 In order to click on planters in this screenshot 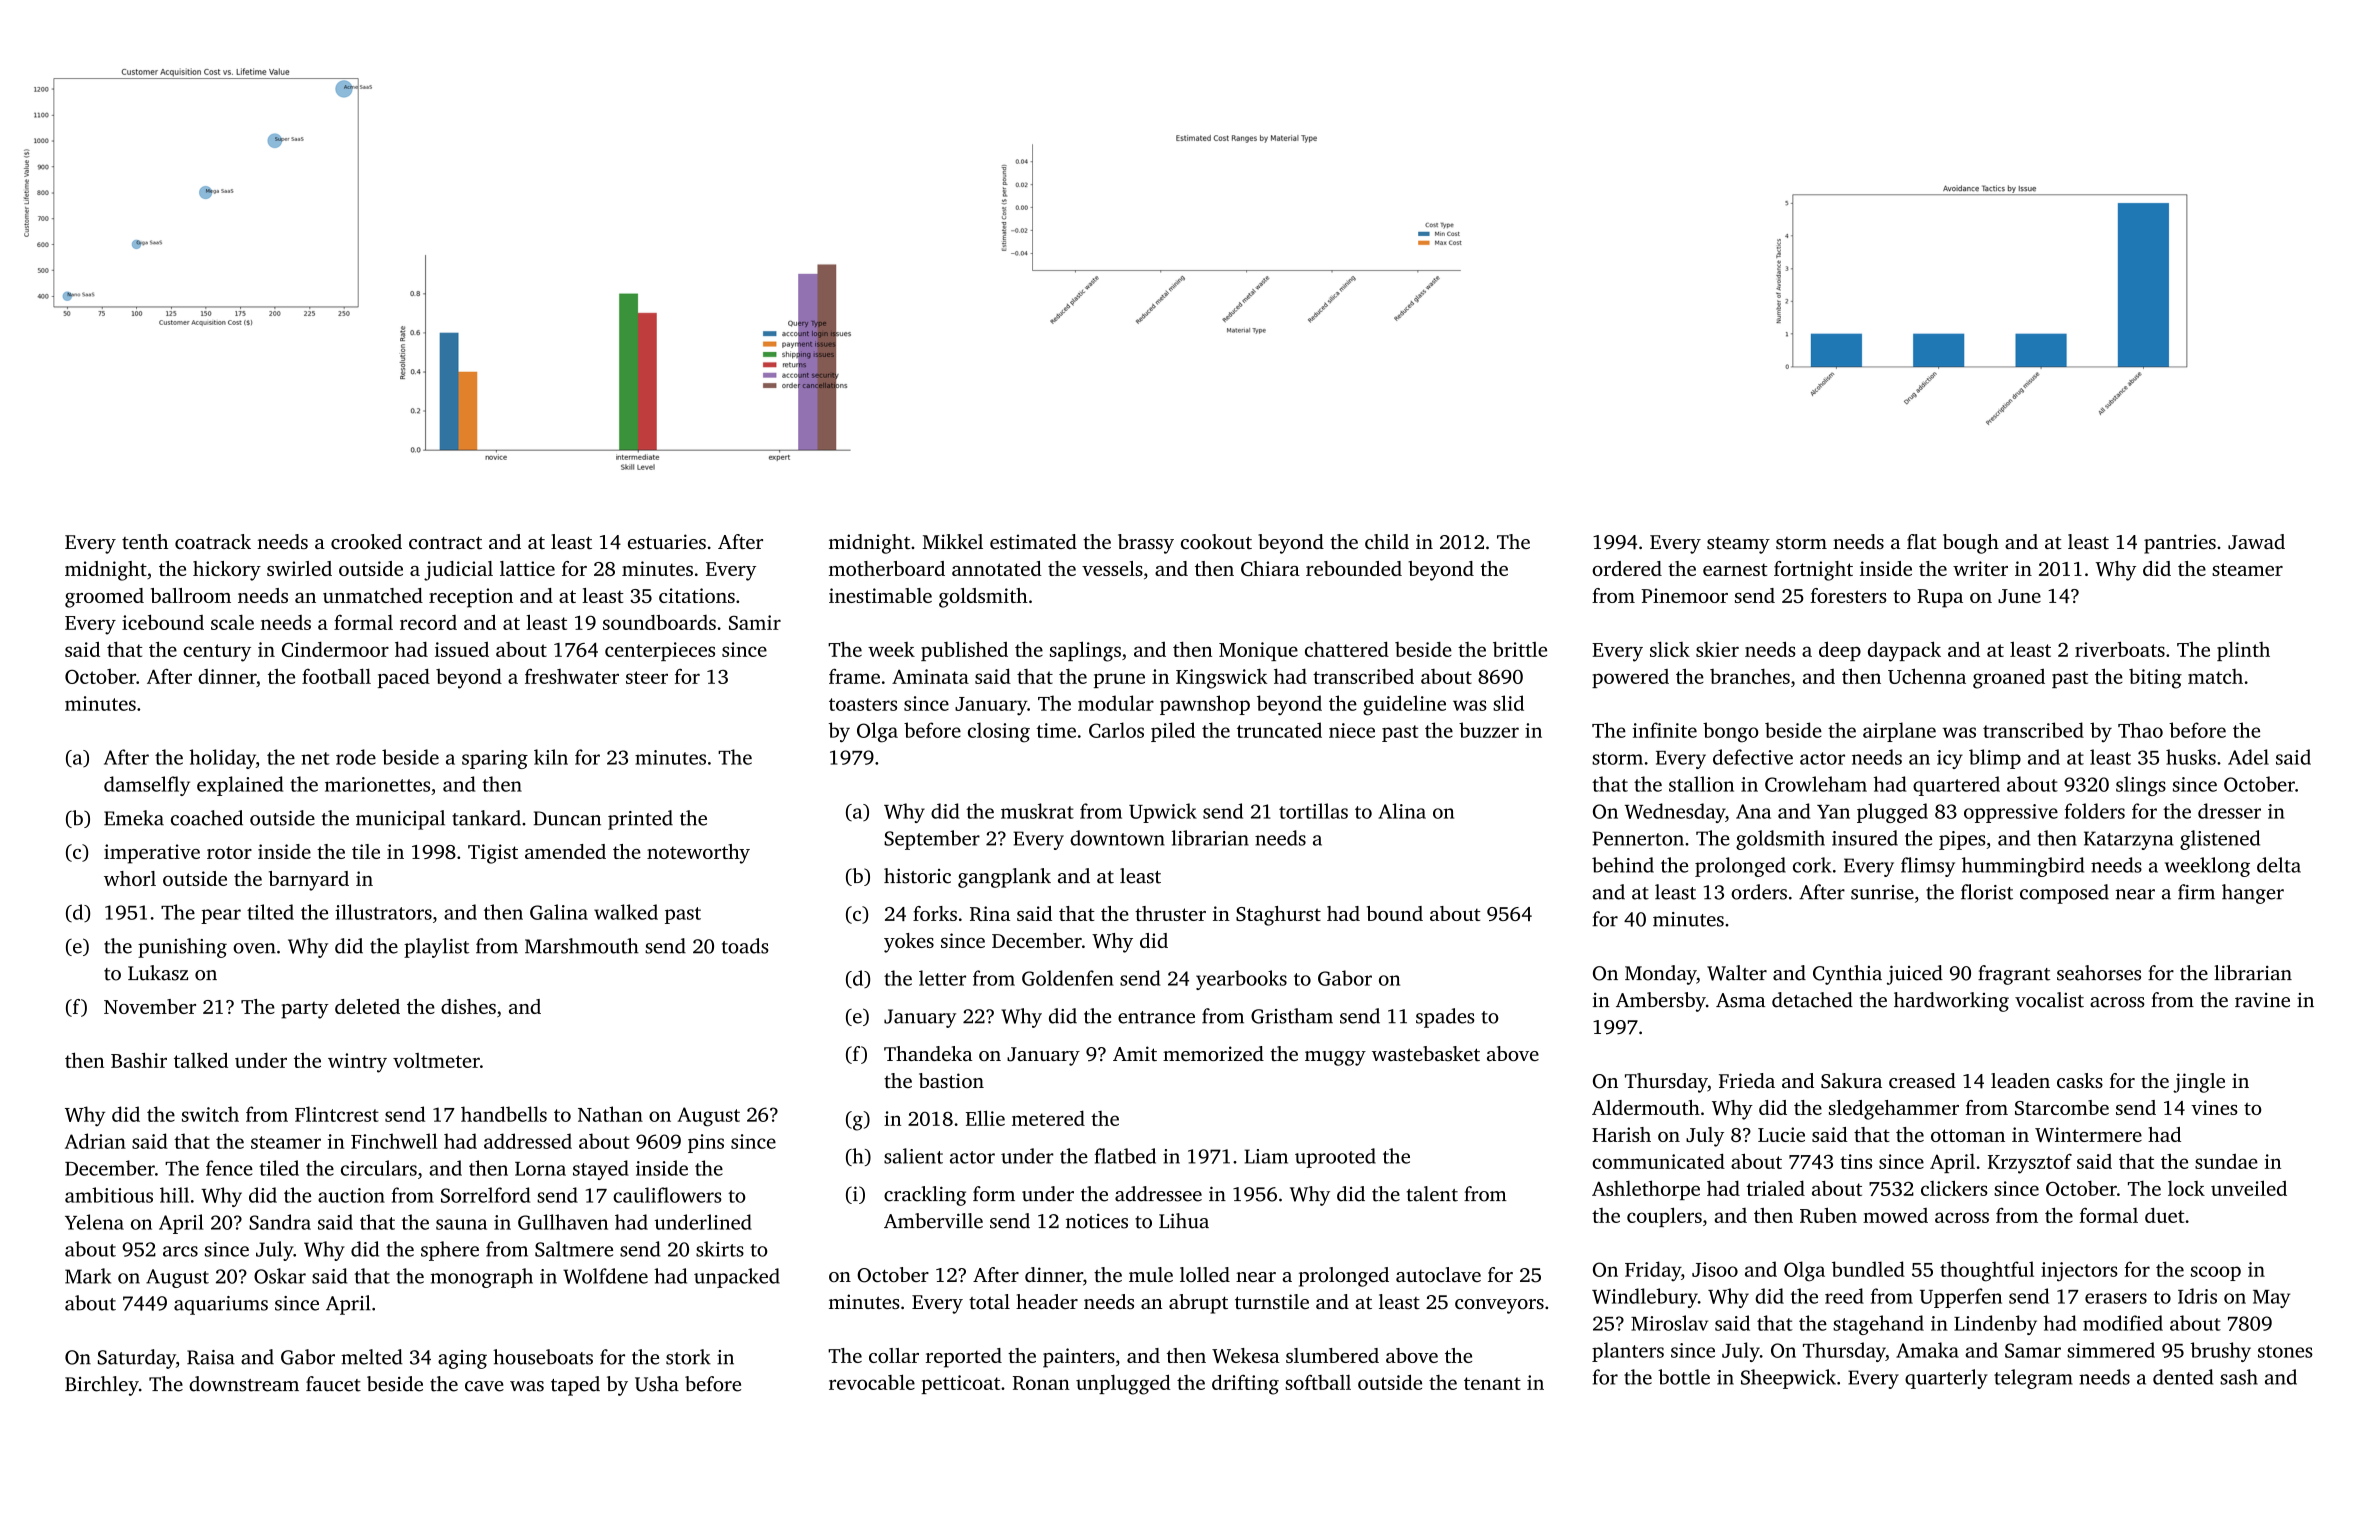, I will do `click(1628, 1352)`.
